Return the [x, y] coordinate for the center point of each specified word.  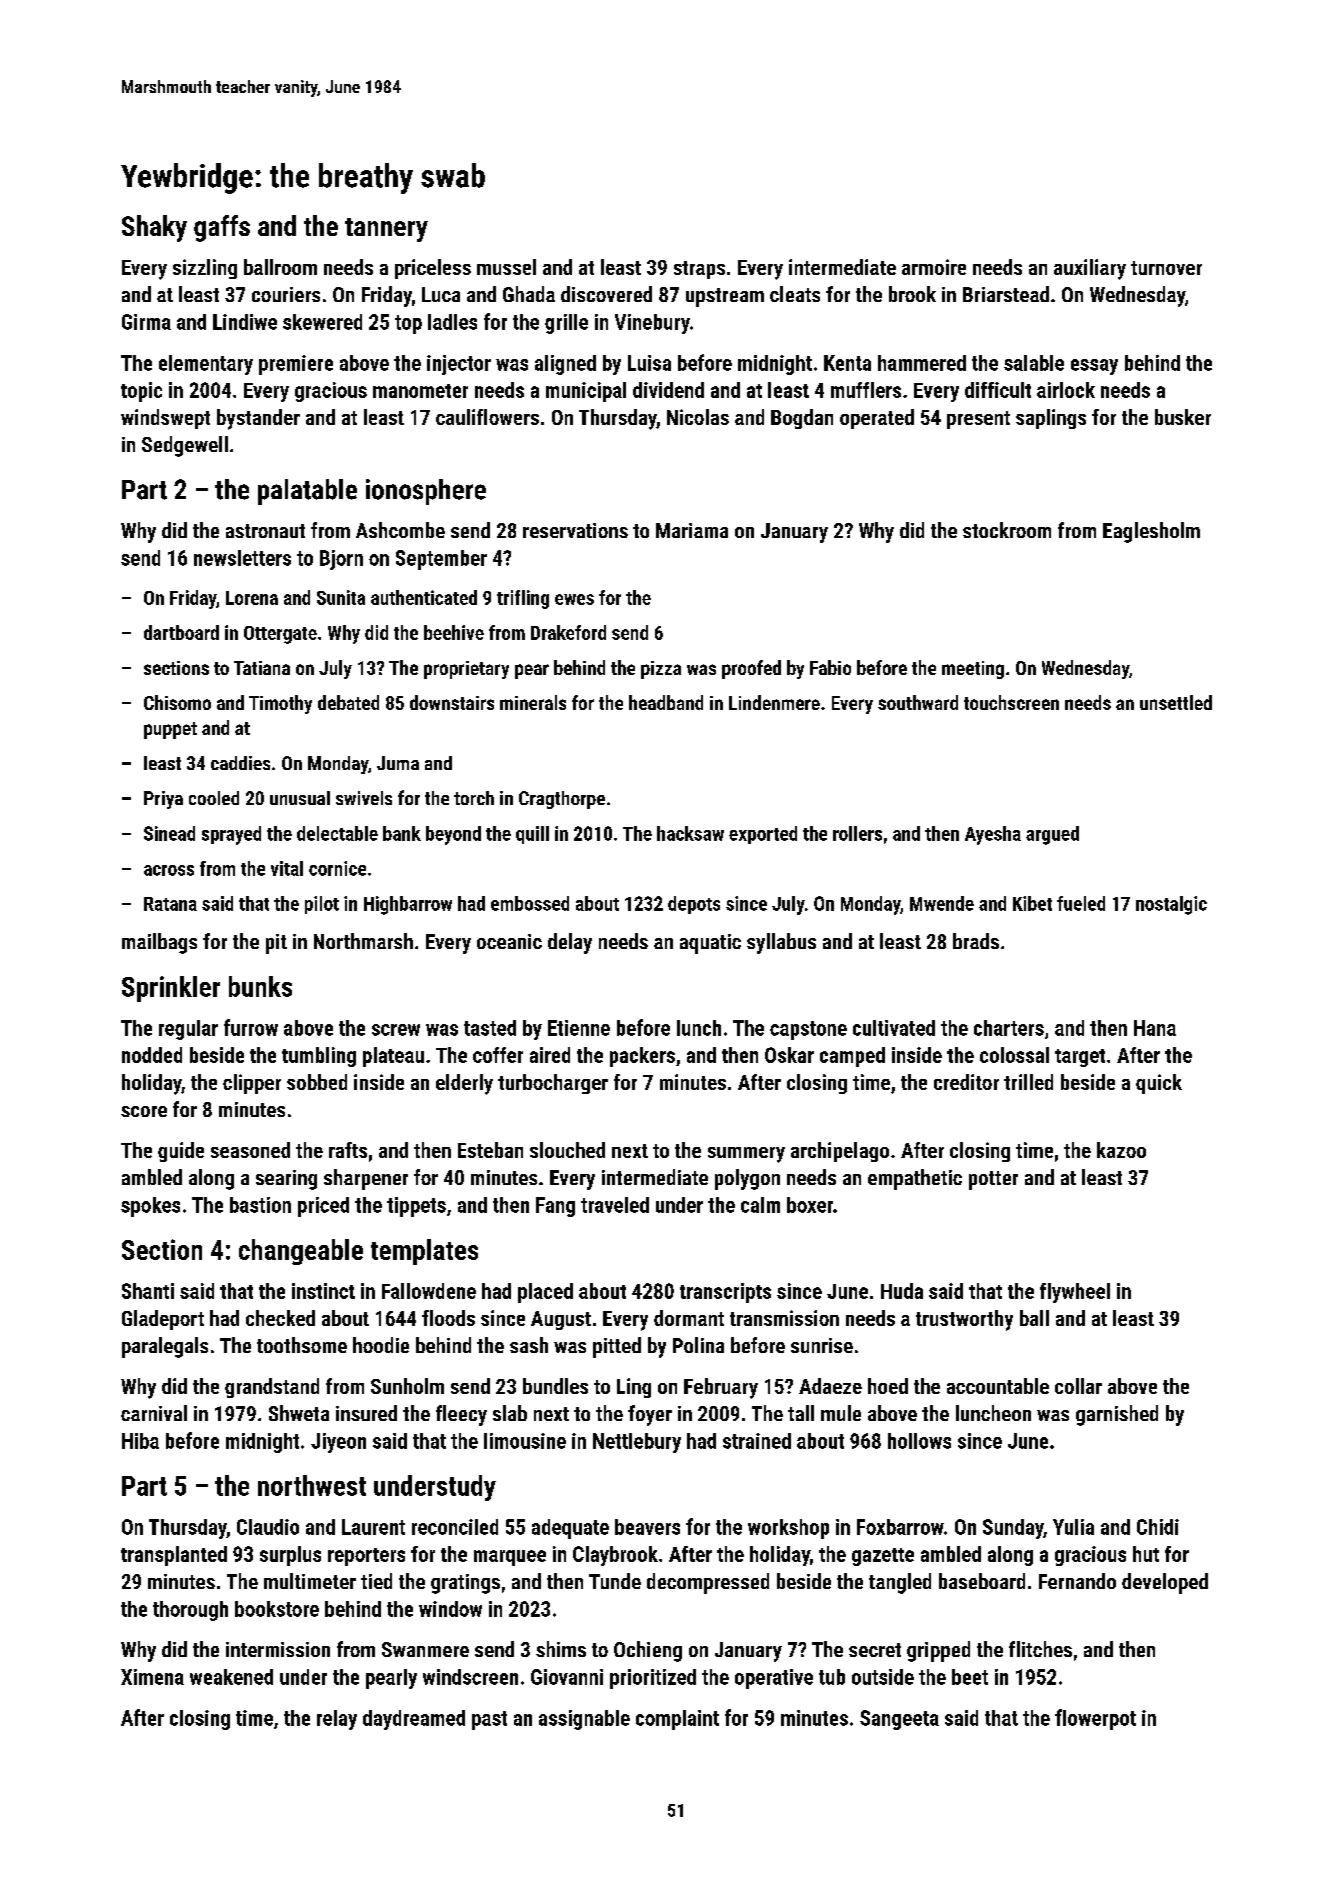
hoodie [381, 1345]
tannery [386, 230]
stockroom [1007, 530]
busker [1183, 417]
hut [1146, 1554]
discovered [606, 294]
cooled [214, 798]
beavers [647, 1527]
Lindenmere [774, 702]
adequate [570, 1529]
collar [1078, 1386]
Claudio [268, 1527]
